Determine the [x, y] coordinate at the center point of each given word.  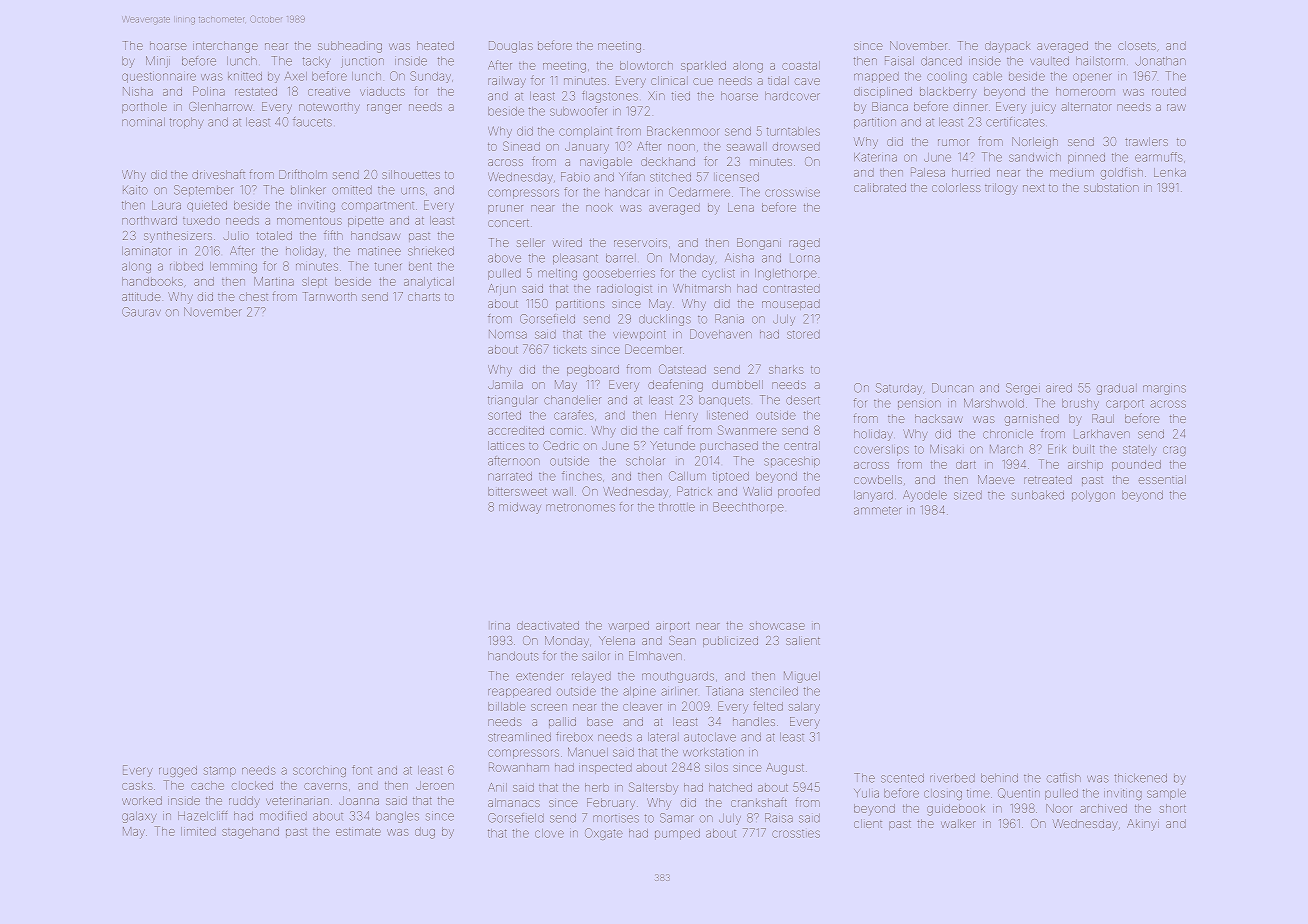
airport [673, 626]
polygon [1093, 496]
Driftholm [303, 174]
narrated [510, 476]
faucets [312, 122]
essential [1162, 479]
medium [1072, 172]
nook [599, 207]
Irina [500, 626]
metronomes [580, 507]
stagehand [250, 833]
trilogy [1001, 189]
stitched [670, 177]
